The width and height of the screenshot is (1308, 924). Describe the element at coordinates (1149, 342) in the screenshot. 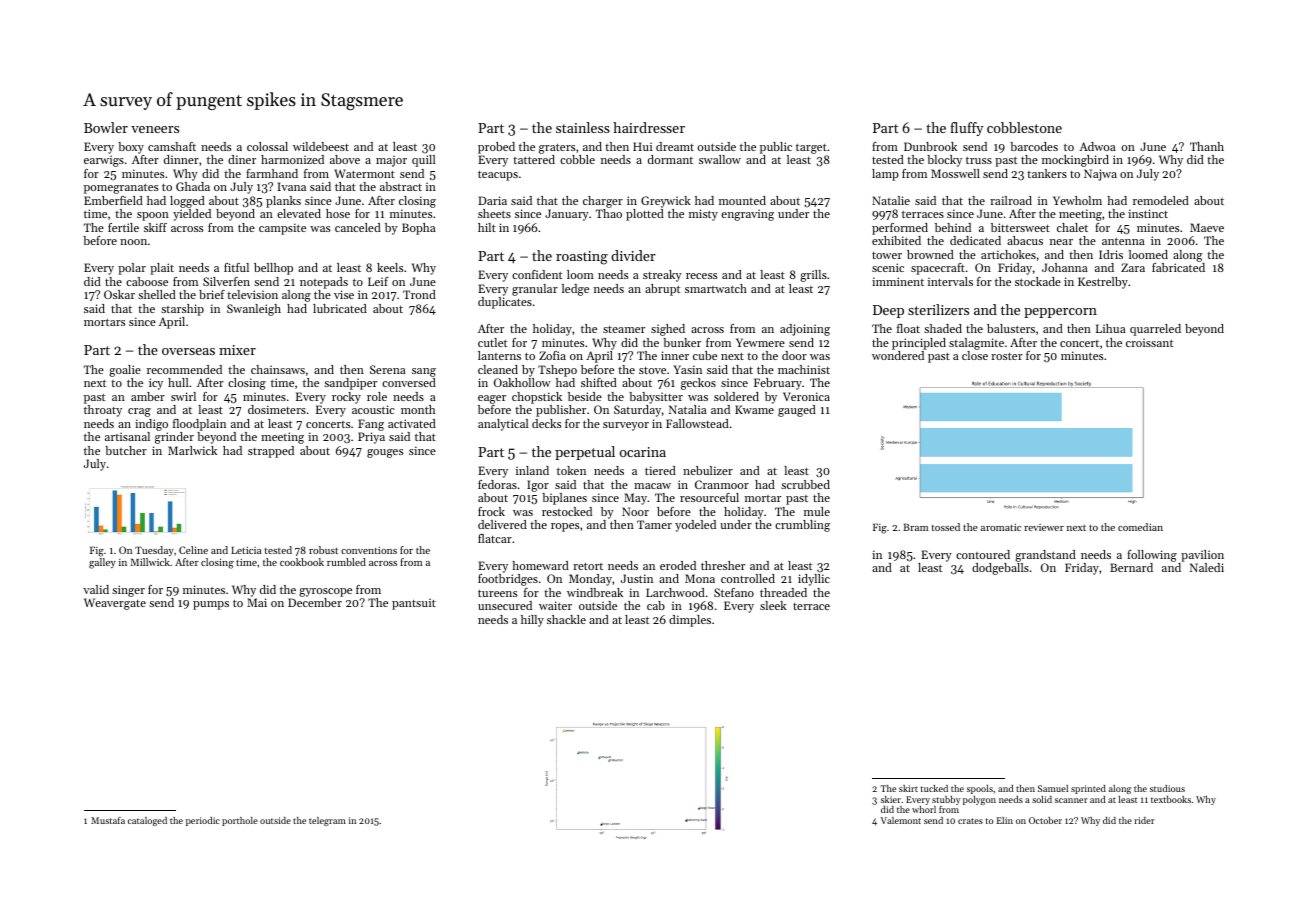

I see `croissant` at that location.
